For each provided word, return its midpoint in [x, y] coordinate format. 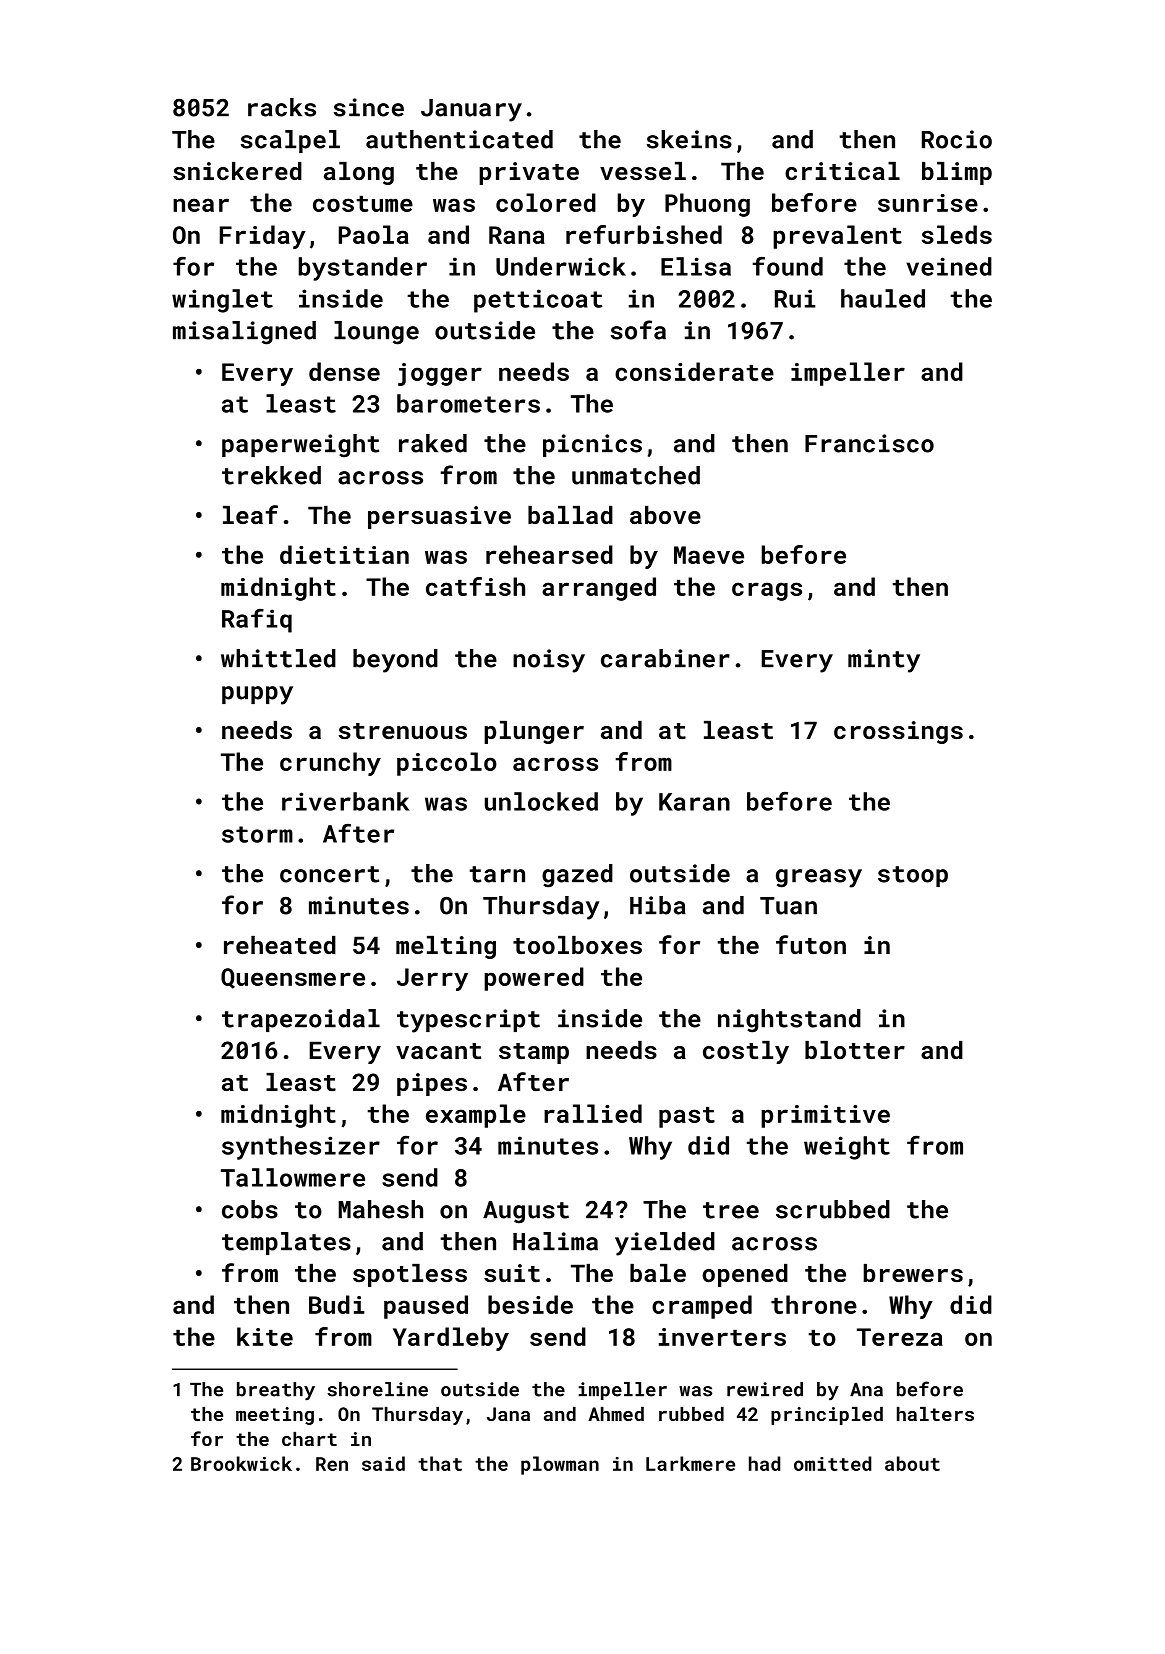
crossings [898, 732]
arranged [599, 589]
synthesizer [301, 1148]
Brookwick [241, 1463]
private [529, 173]
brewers [913, 1273]
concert [329, 874]
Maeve [709, 555]
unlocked [541, 801]
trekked [271, 475]
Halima [555, 1241]
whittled [278, 658]
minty [884, 661]
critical [842, 171]
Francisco [869, 443]
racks [282, 107]
